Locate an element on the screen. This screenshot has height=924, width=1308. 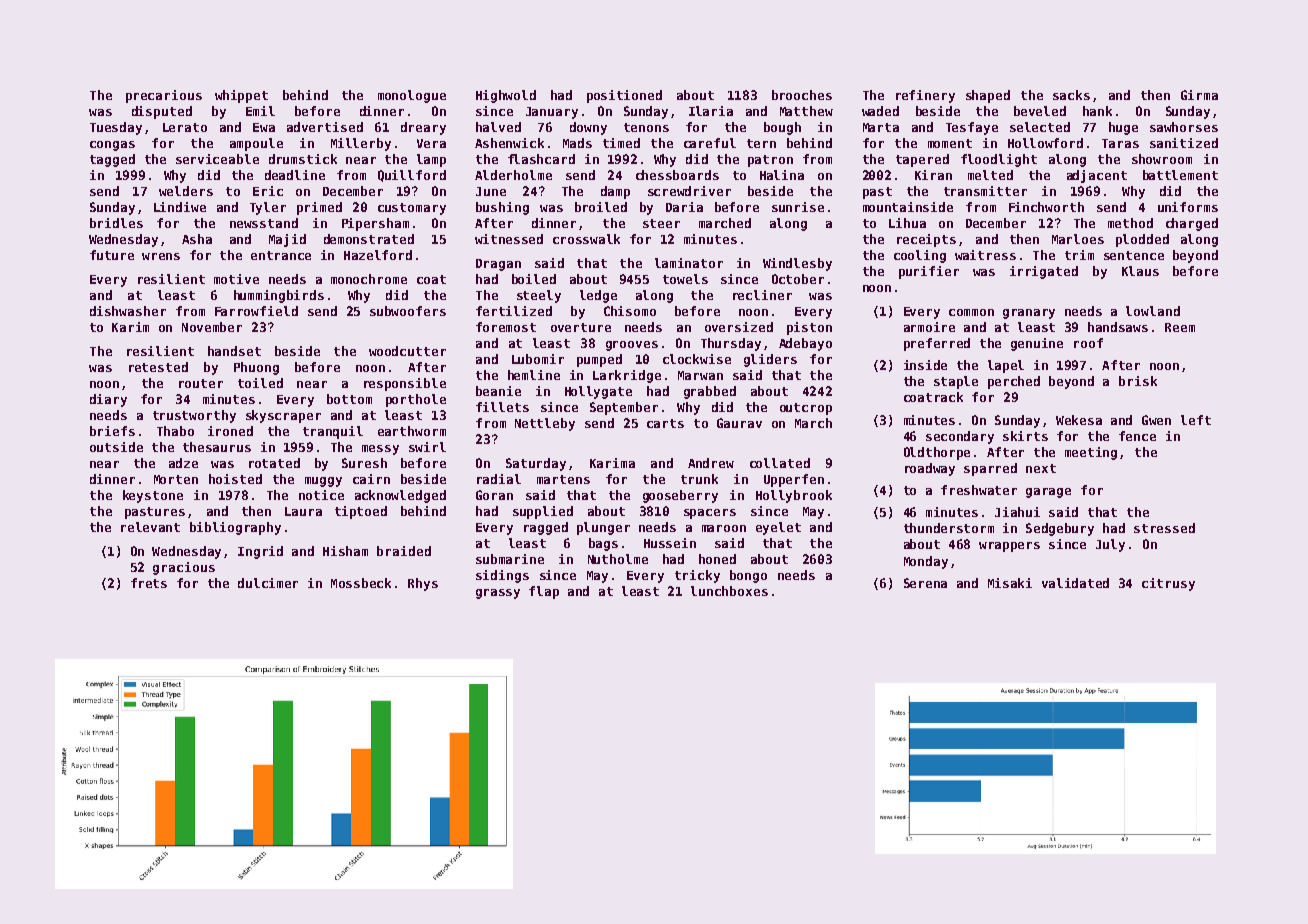
preferred is located at coordinates (937, 344).
